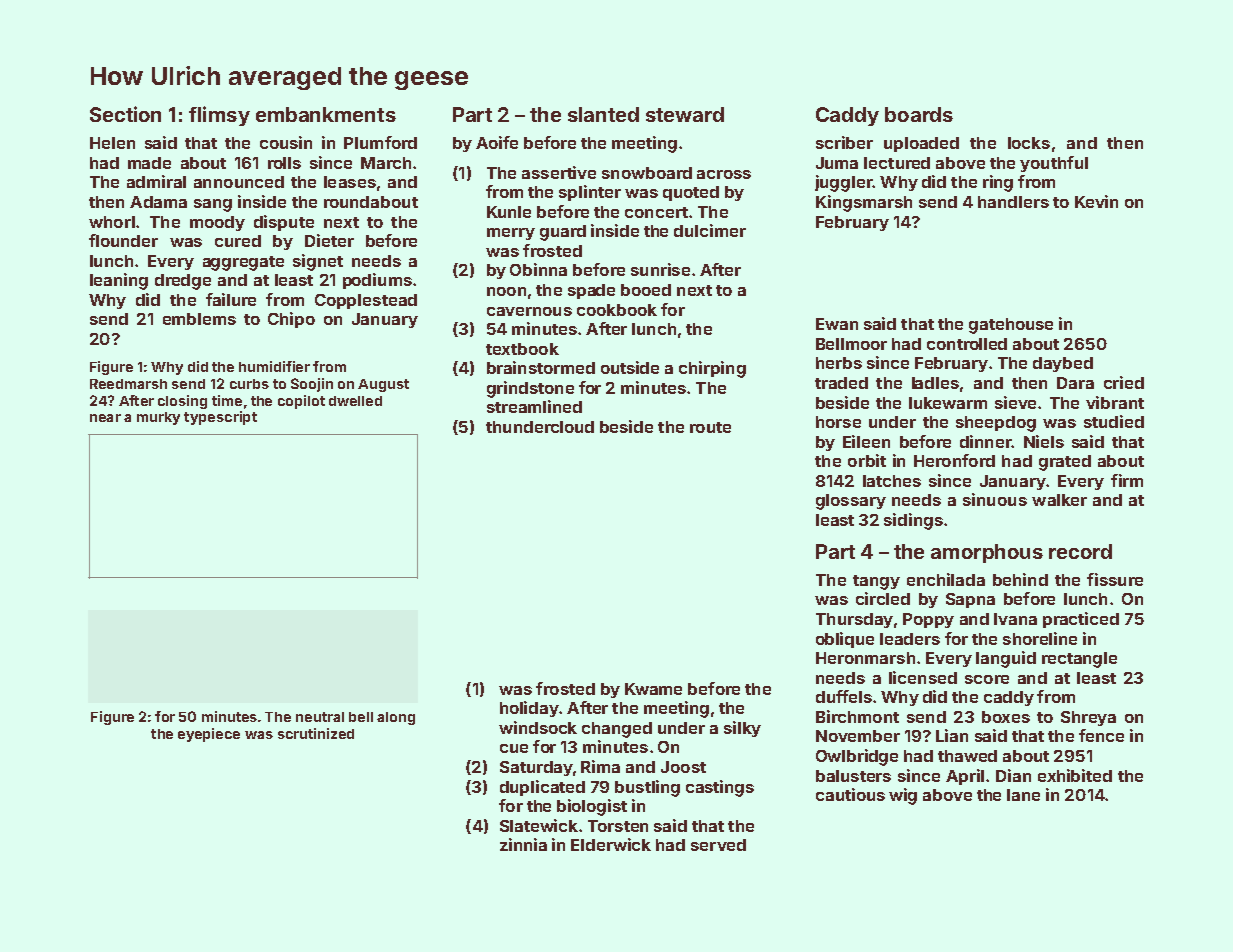 This screenshot has width=1233, height=952. I want to click on sunrise, so click(660, 269).
